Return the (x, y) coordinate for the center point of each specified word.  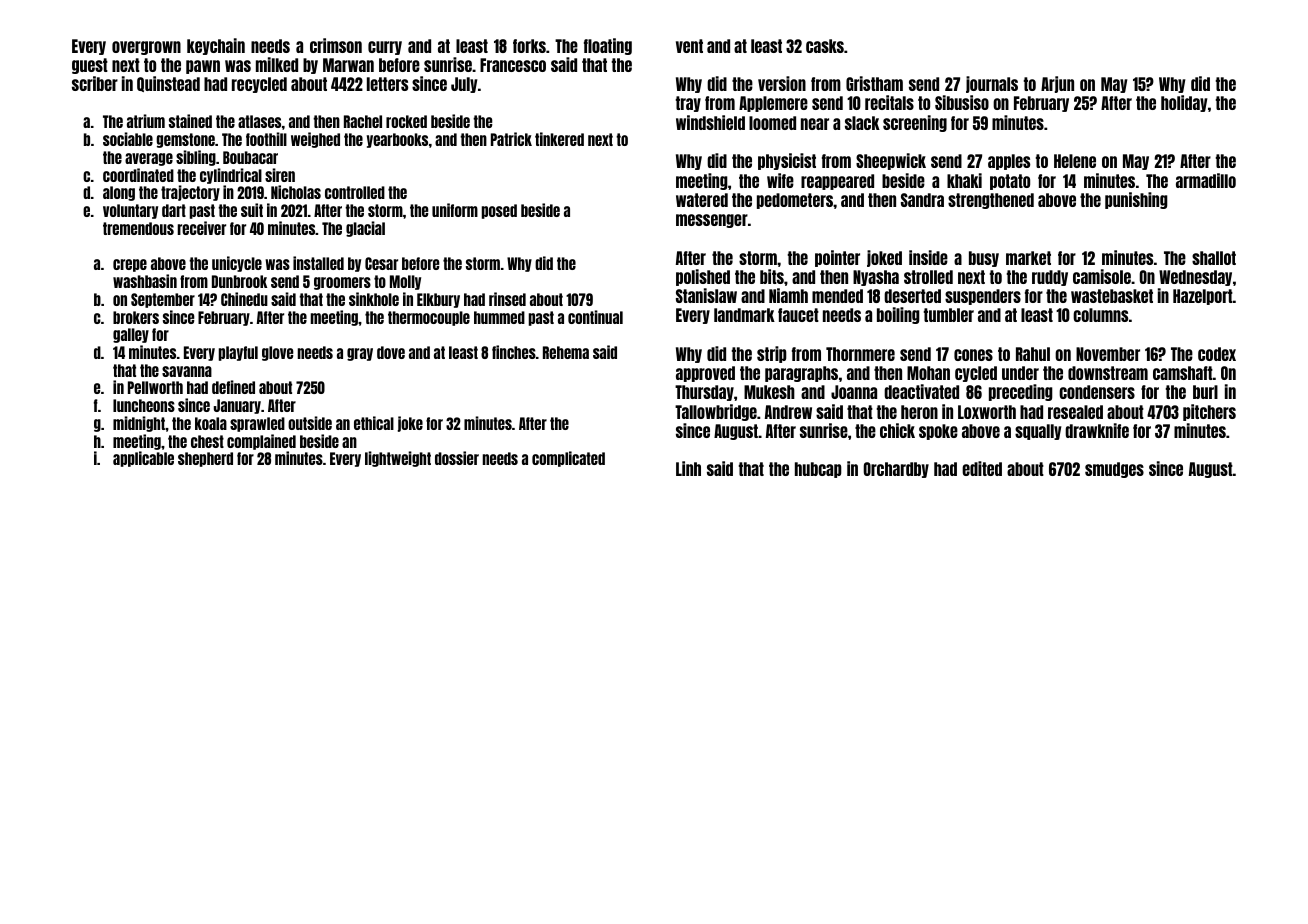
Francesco (513, 65)
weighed (315, 140)
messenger (712, 221)
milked (277, 64)
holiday (1184, 103)
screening (915, 123)
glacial (365, 229)
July (464, 85)
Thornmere (860, 354)
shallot (1214, 258)
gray (360, 354)
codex (1217, 354)
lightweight (398, 459)
